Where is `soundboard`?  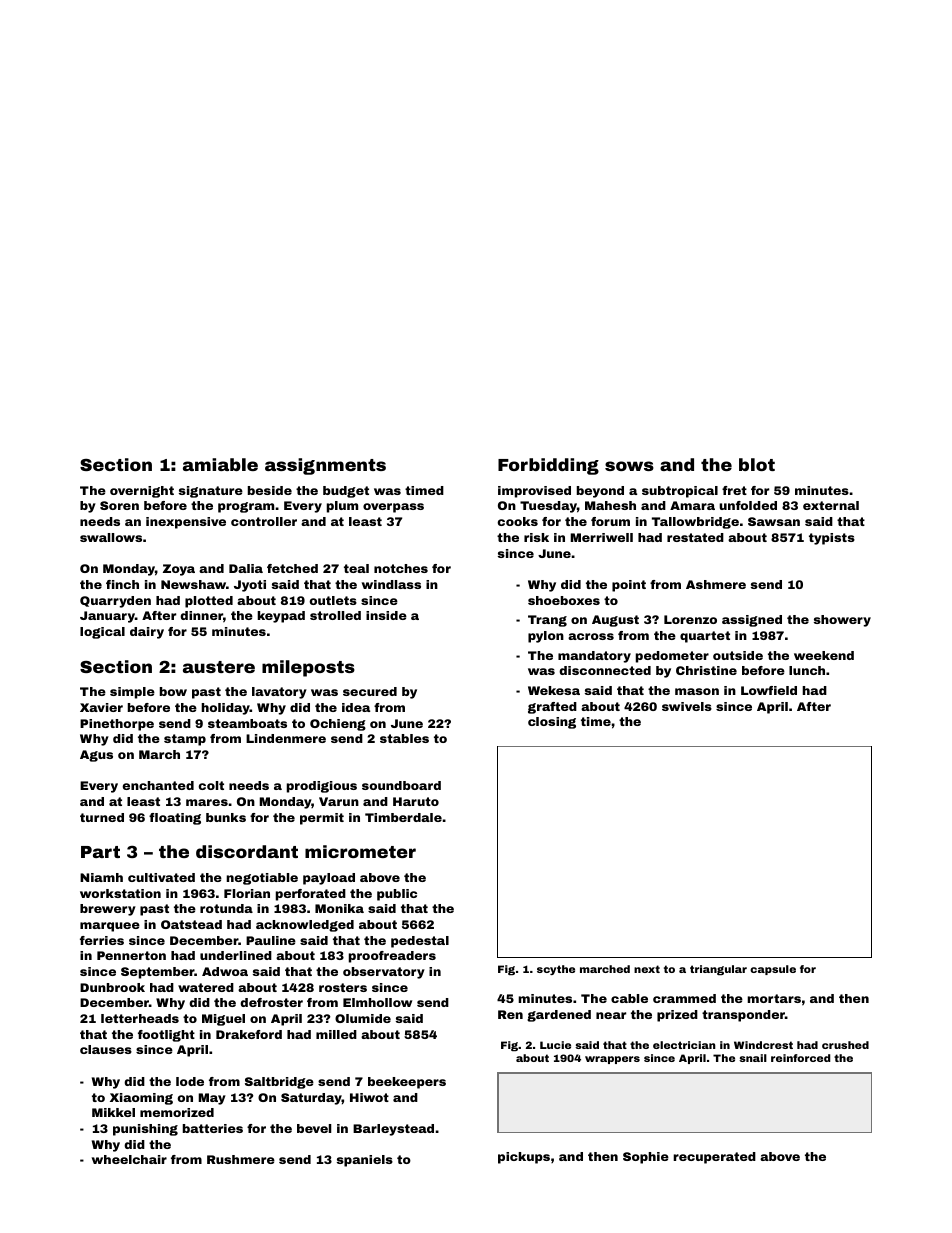 soundboard is located at coordinates (401, 785).
